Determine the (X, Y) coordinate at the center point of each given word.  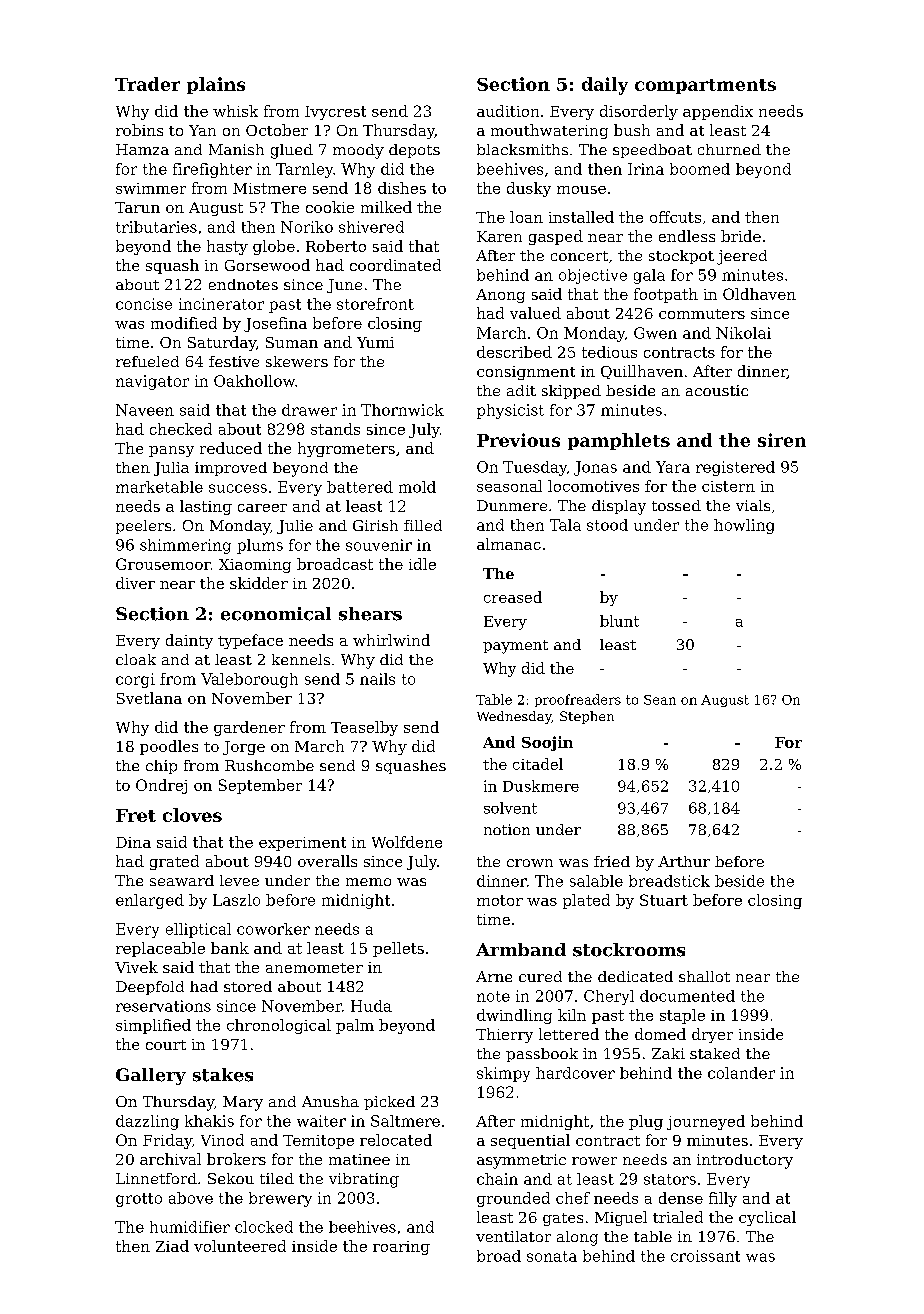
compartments (705, 86)
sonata (552, 1256)
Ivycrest (335, 113)
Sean (660, 700)
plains (216, 85)
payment (515, 647)
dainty (189, 641)
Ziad (172, 1246)
